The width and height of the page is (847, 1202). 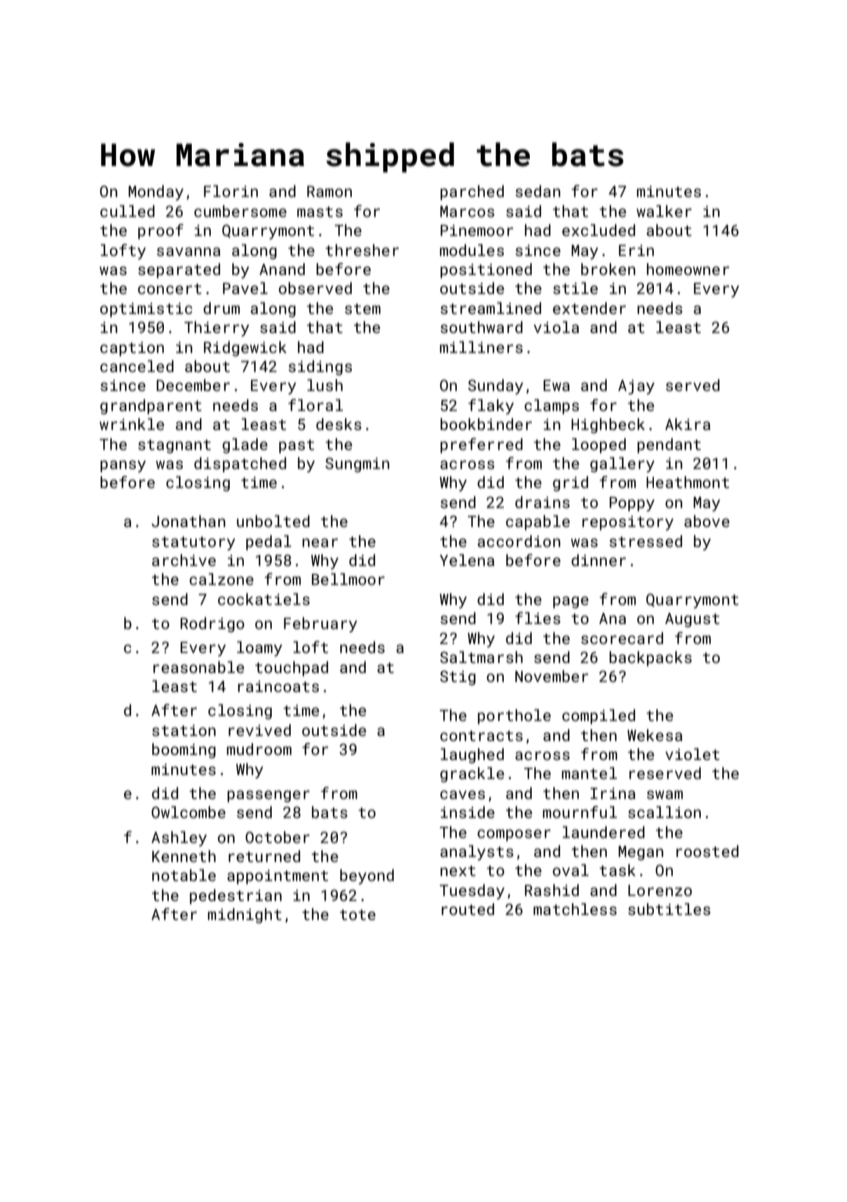 I want to click on cumbersome, so click(x=240, y=211).
